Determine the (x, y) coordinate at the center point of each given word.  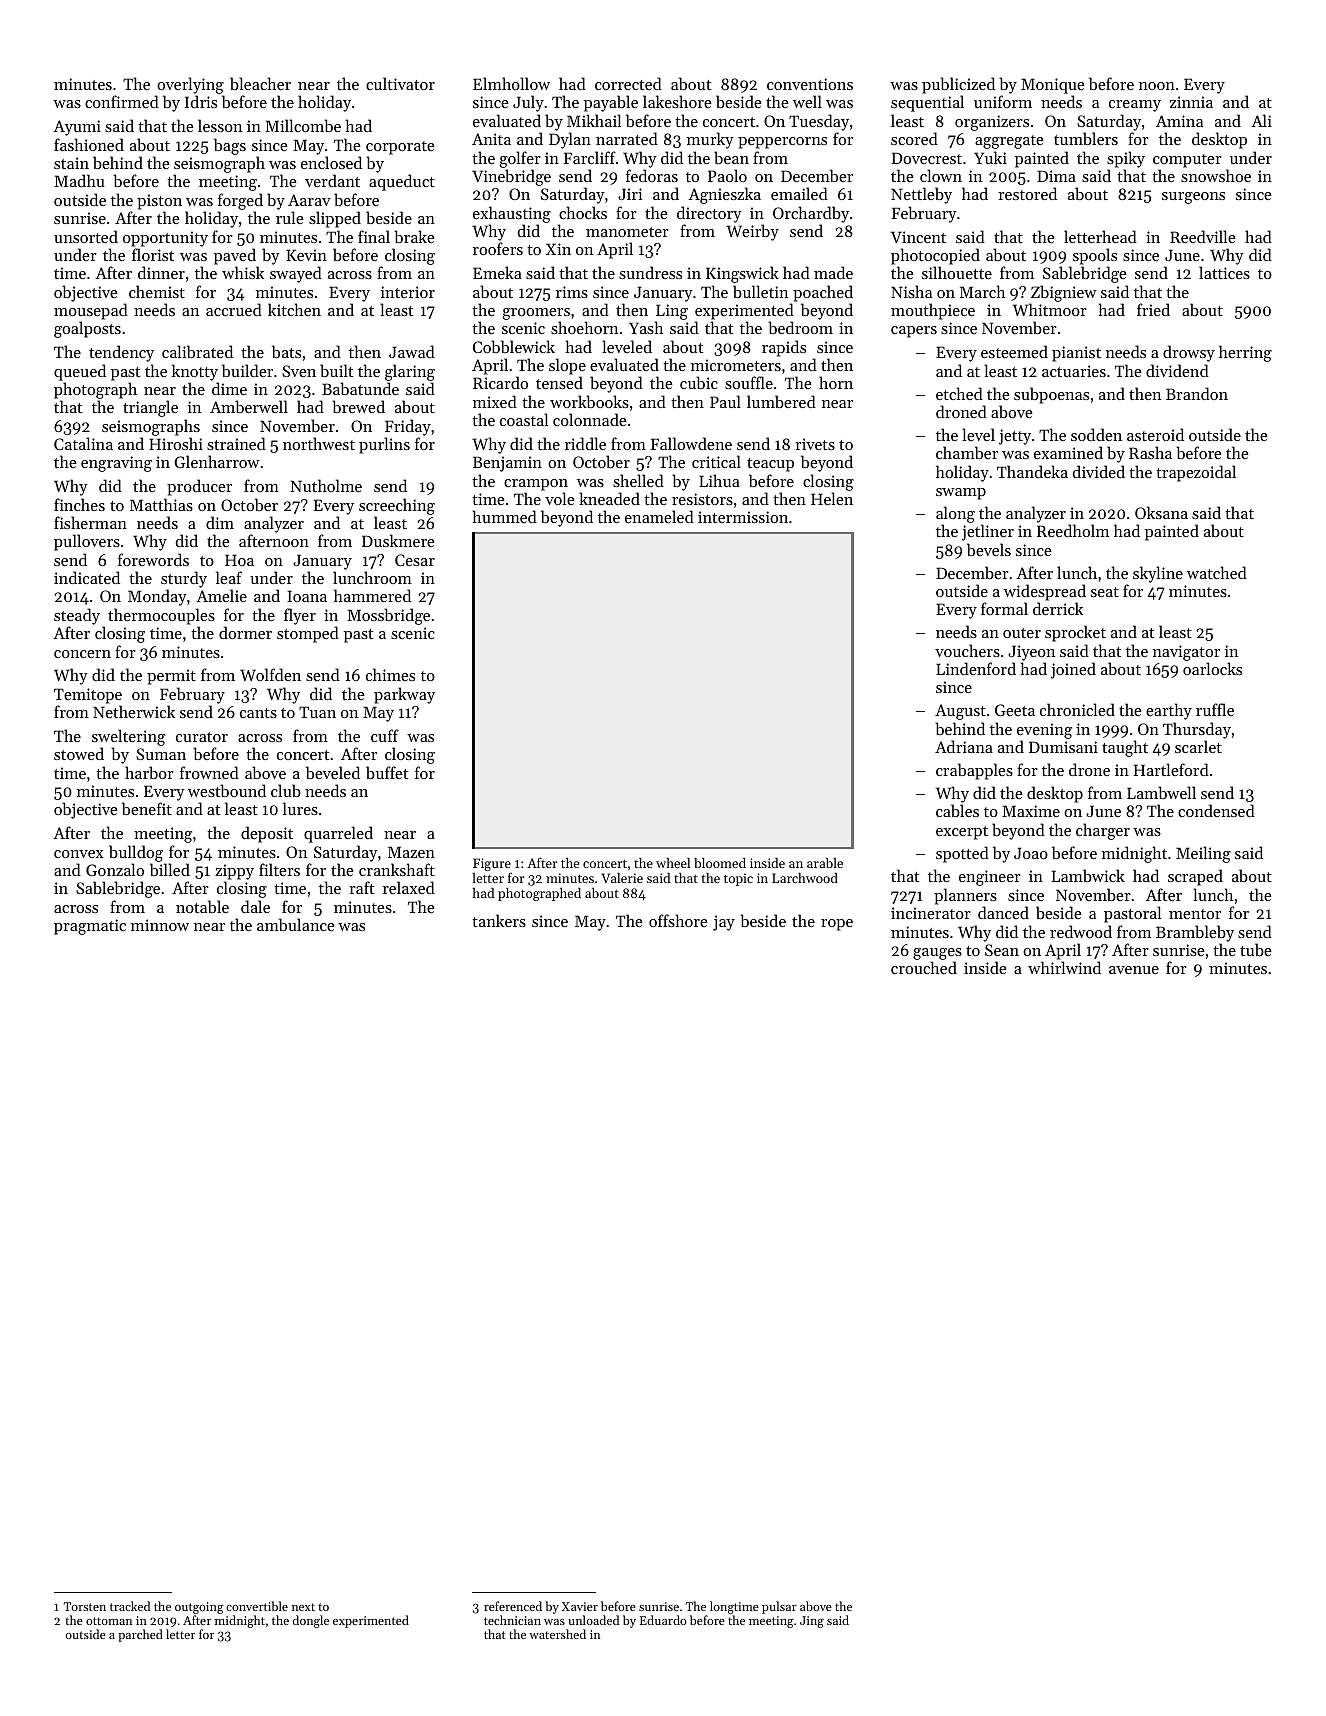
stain (71, 163)
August (960, 712)
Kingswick (742, 274)
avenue (1134, 970)
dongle (311, 1621)
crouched (924, 967)
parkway (404, 695)
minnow (160, 925)
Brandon (1197, 393)
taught (1125, 748)
